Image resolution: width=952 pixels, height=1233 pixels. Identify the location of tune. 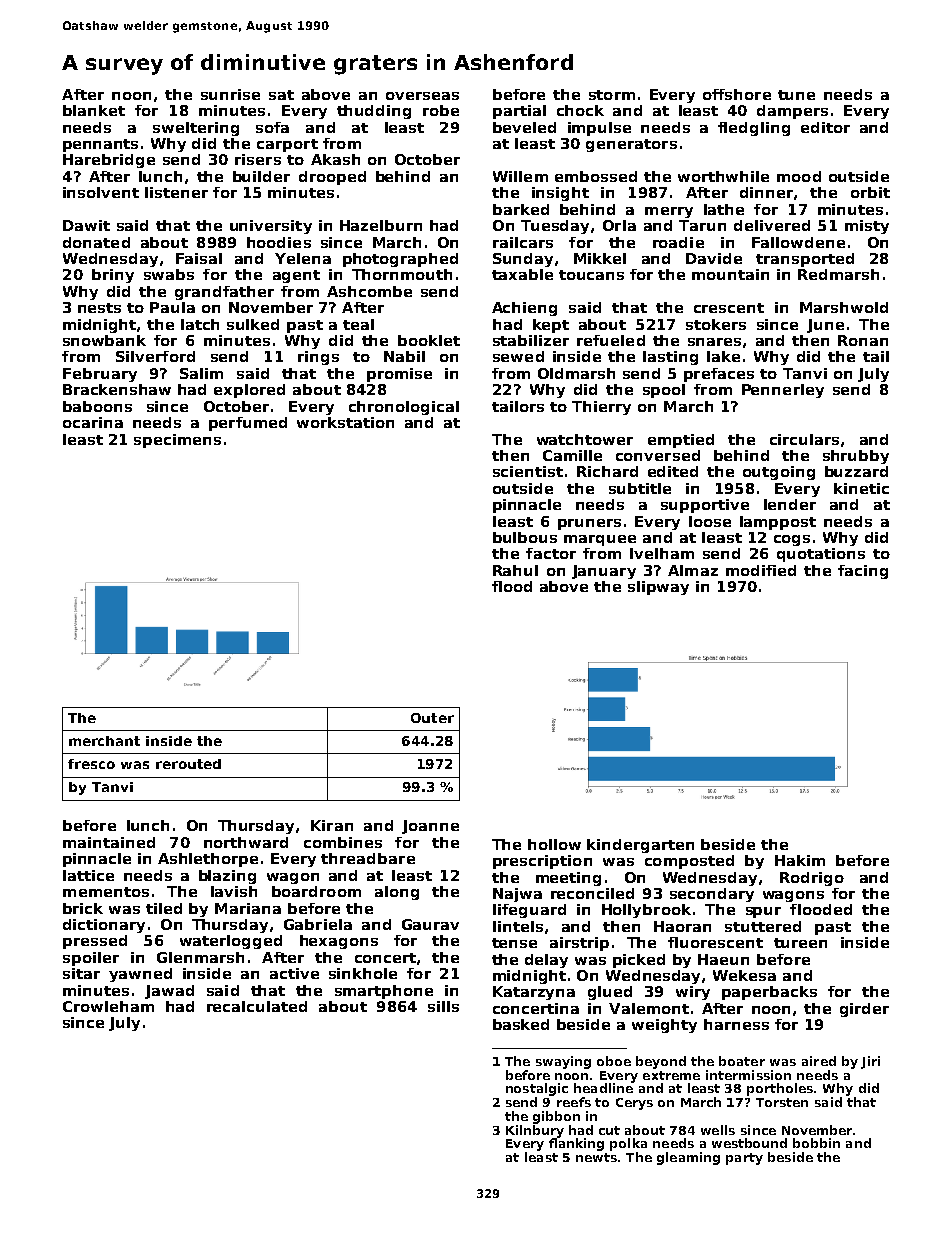
(796, 95).
